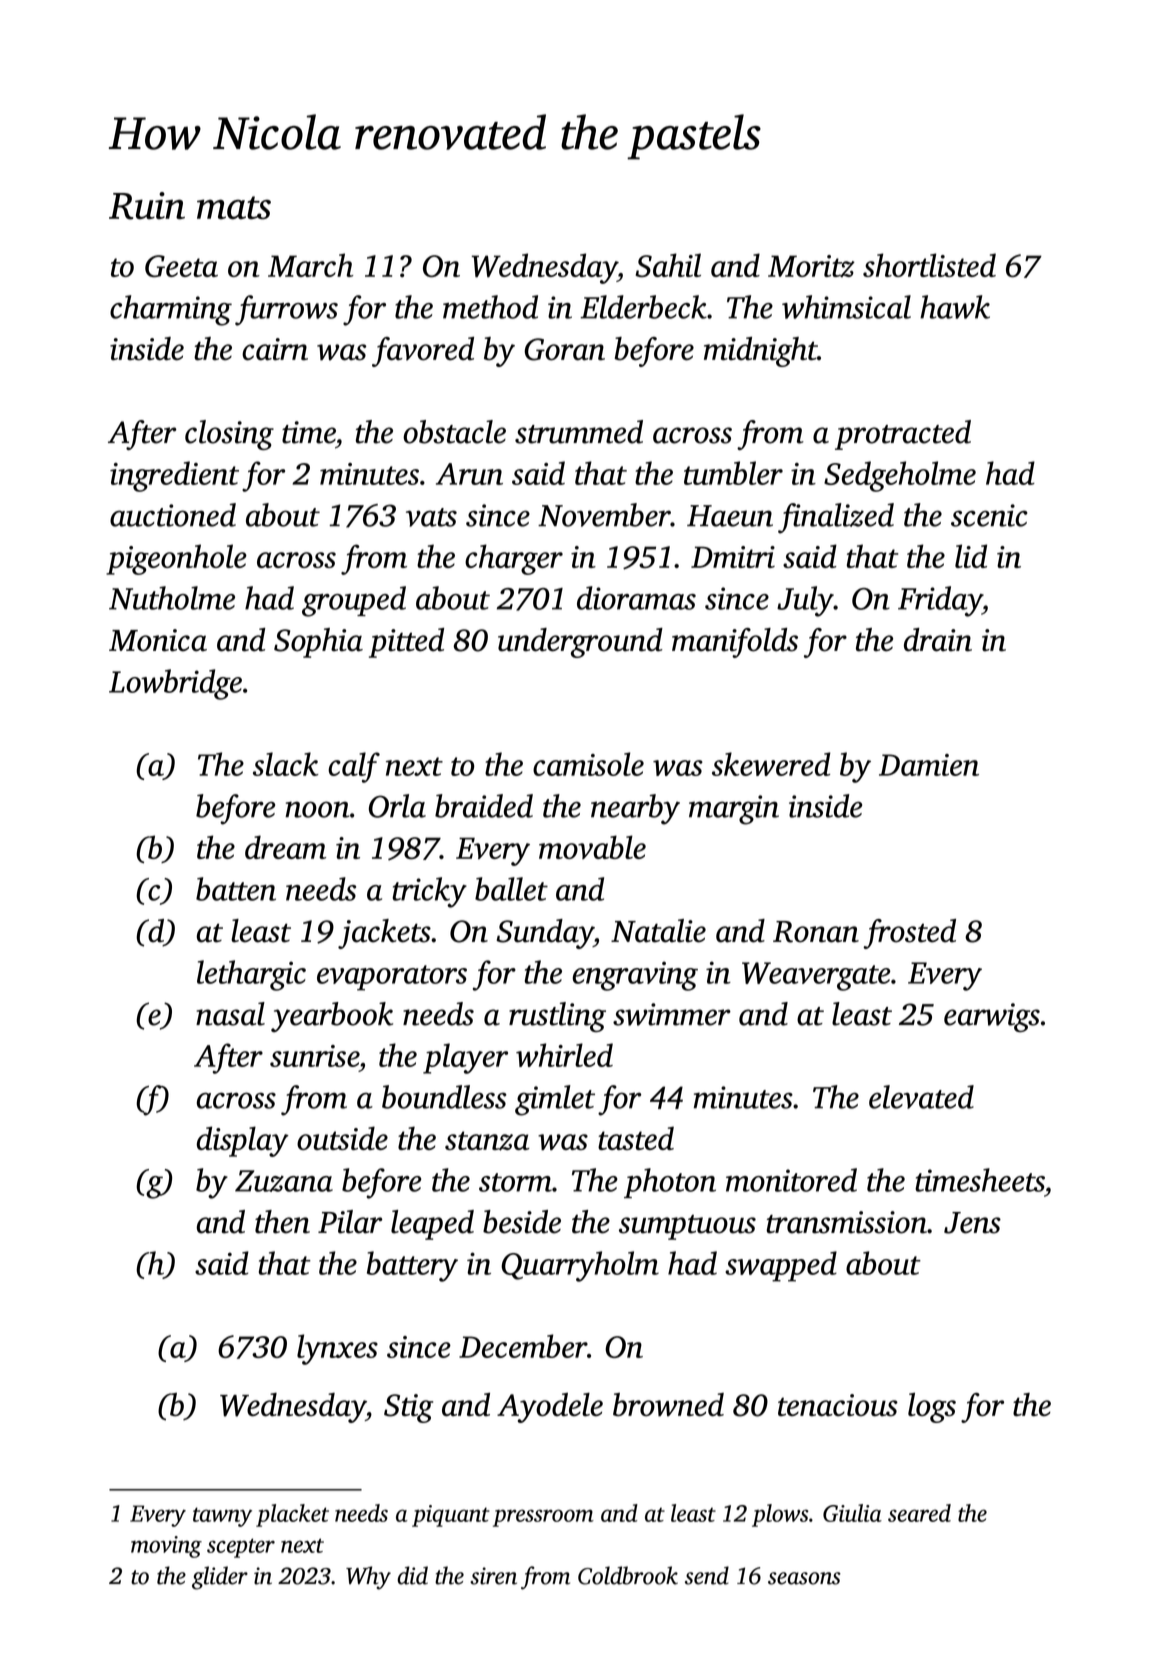 This document has height=1654, width=1165. I want to click on Why, so click(368, 1578).
